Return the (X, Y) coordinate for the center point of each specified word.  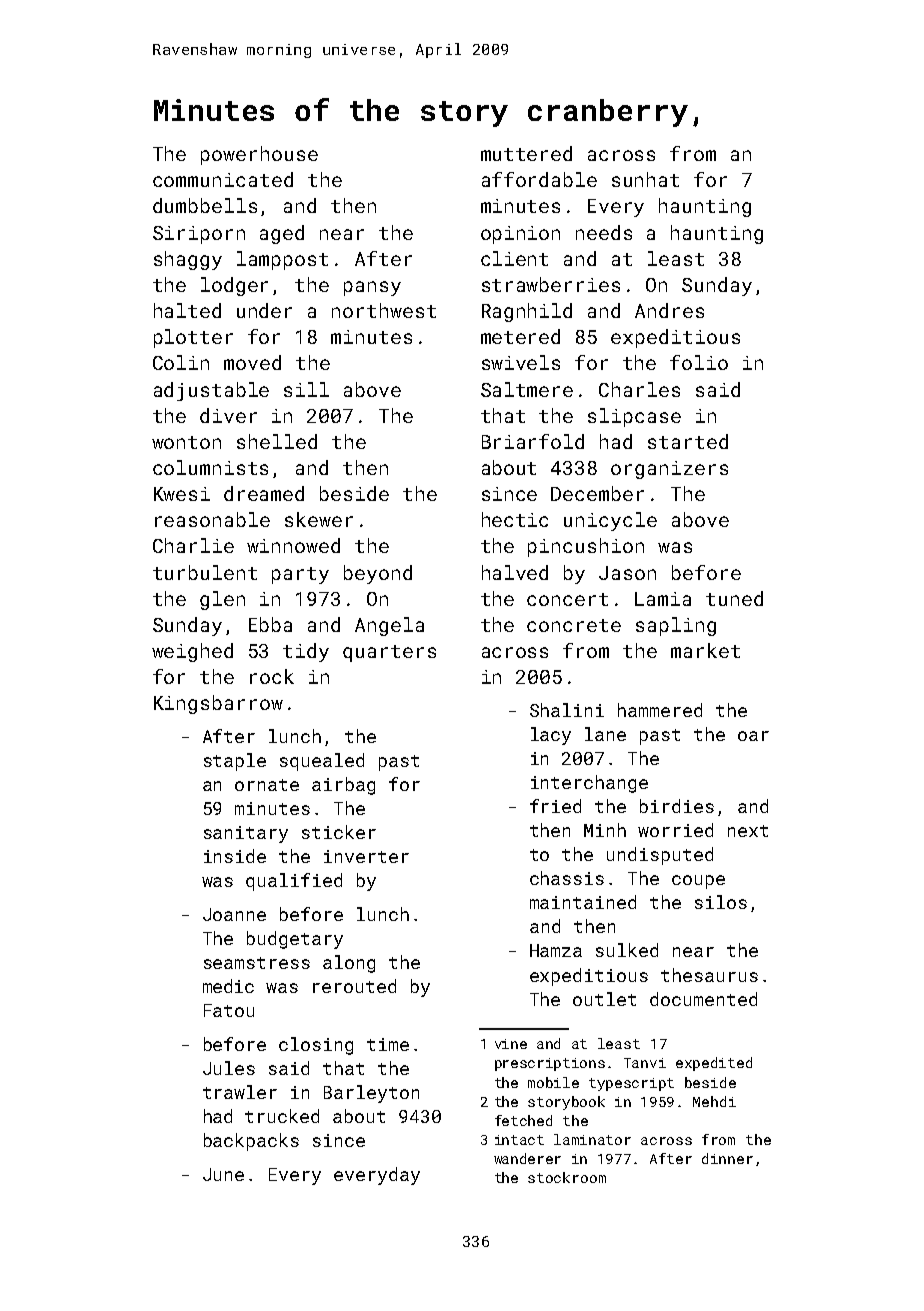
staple (235, 762)
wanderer (527, 1158)
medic (228, 986)
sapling (676, 626)
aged (282, 234)
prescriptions (550, 1064)
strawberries (551, 284)
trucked (282, 1116)
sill (306, 389)
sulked (627, 950)
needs (604, 232)
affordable (539, 179)
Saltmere (527, 389)
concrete (574, 625)
